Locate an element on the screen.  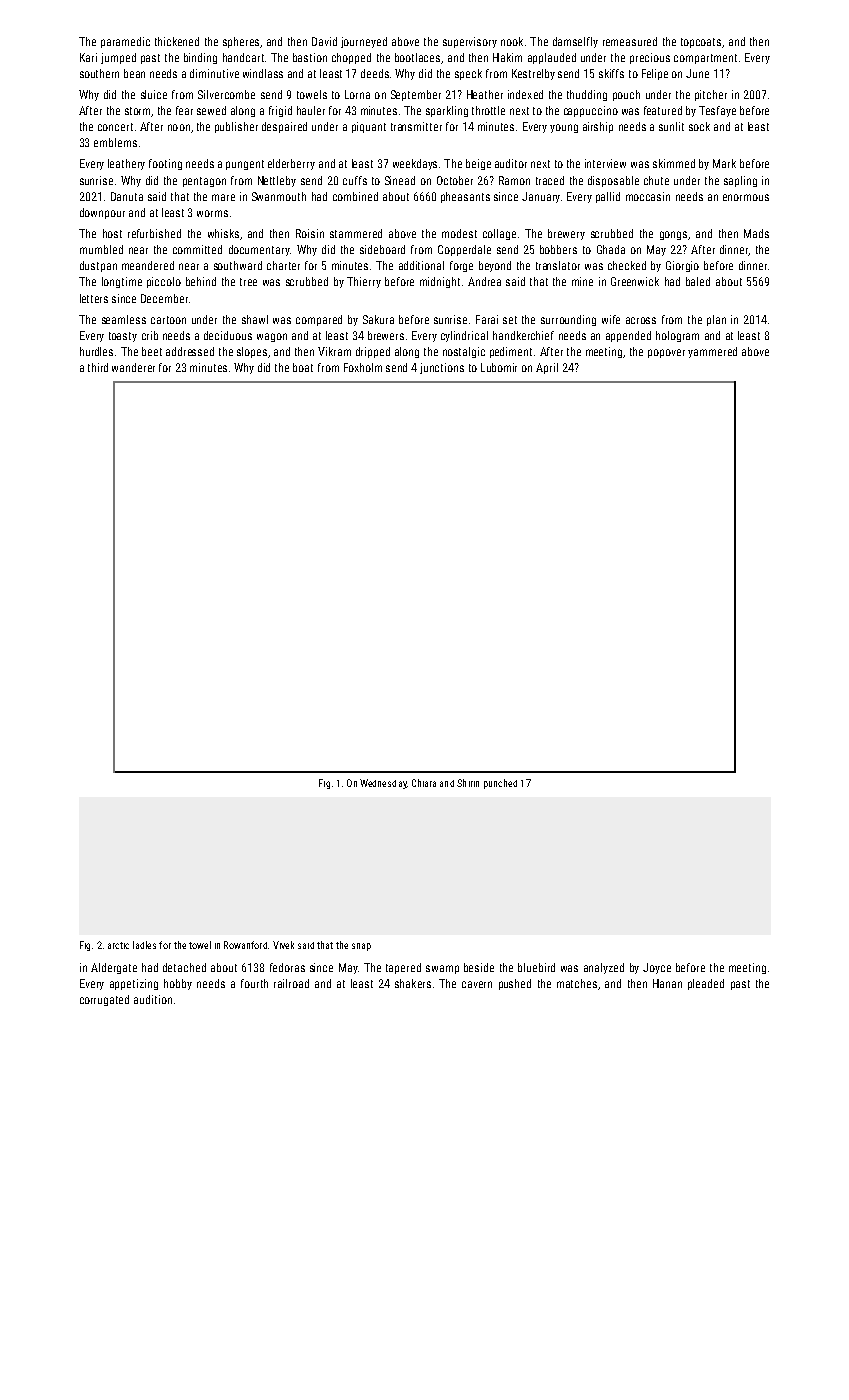
third is located at coordinates (98, 367).
